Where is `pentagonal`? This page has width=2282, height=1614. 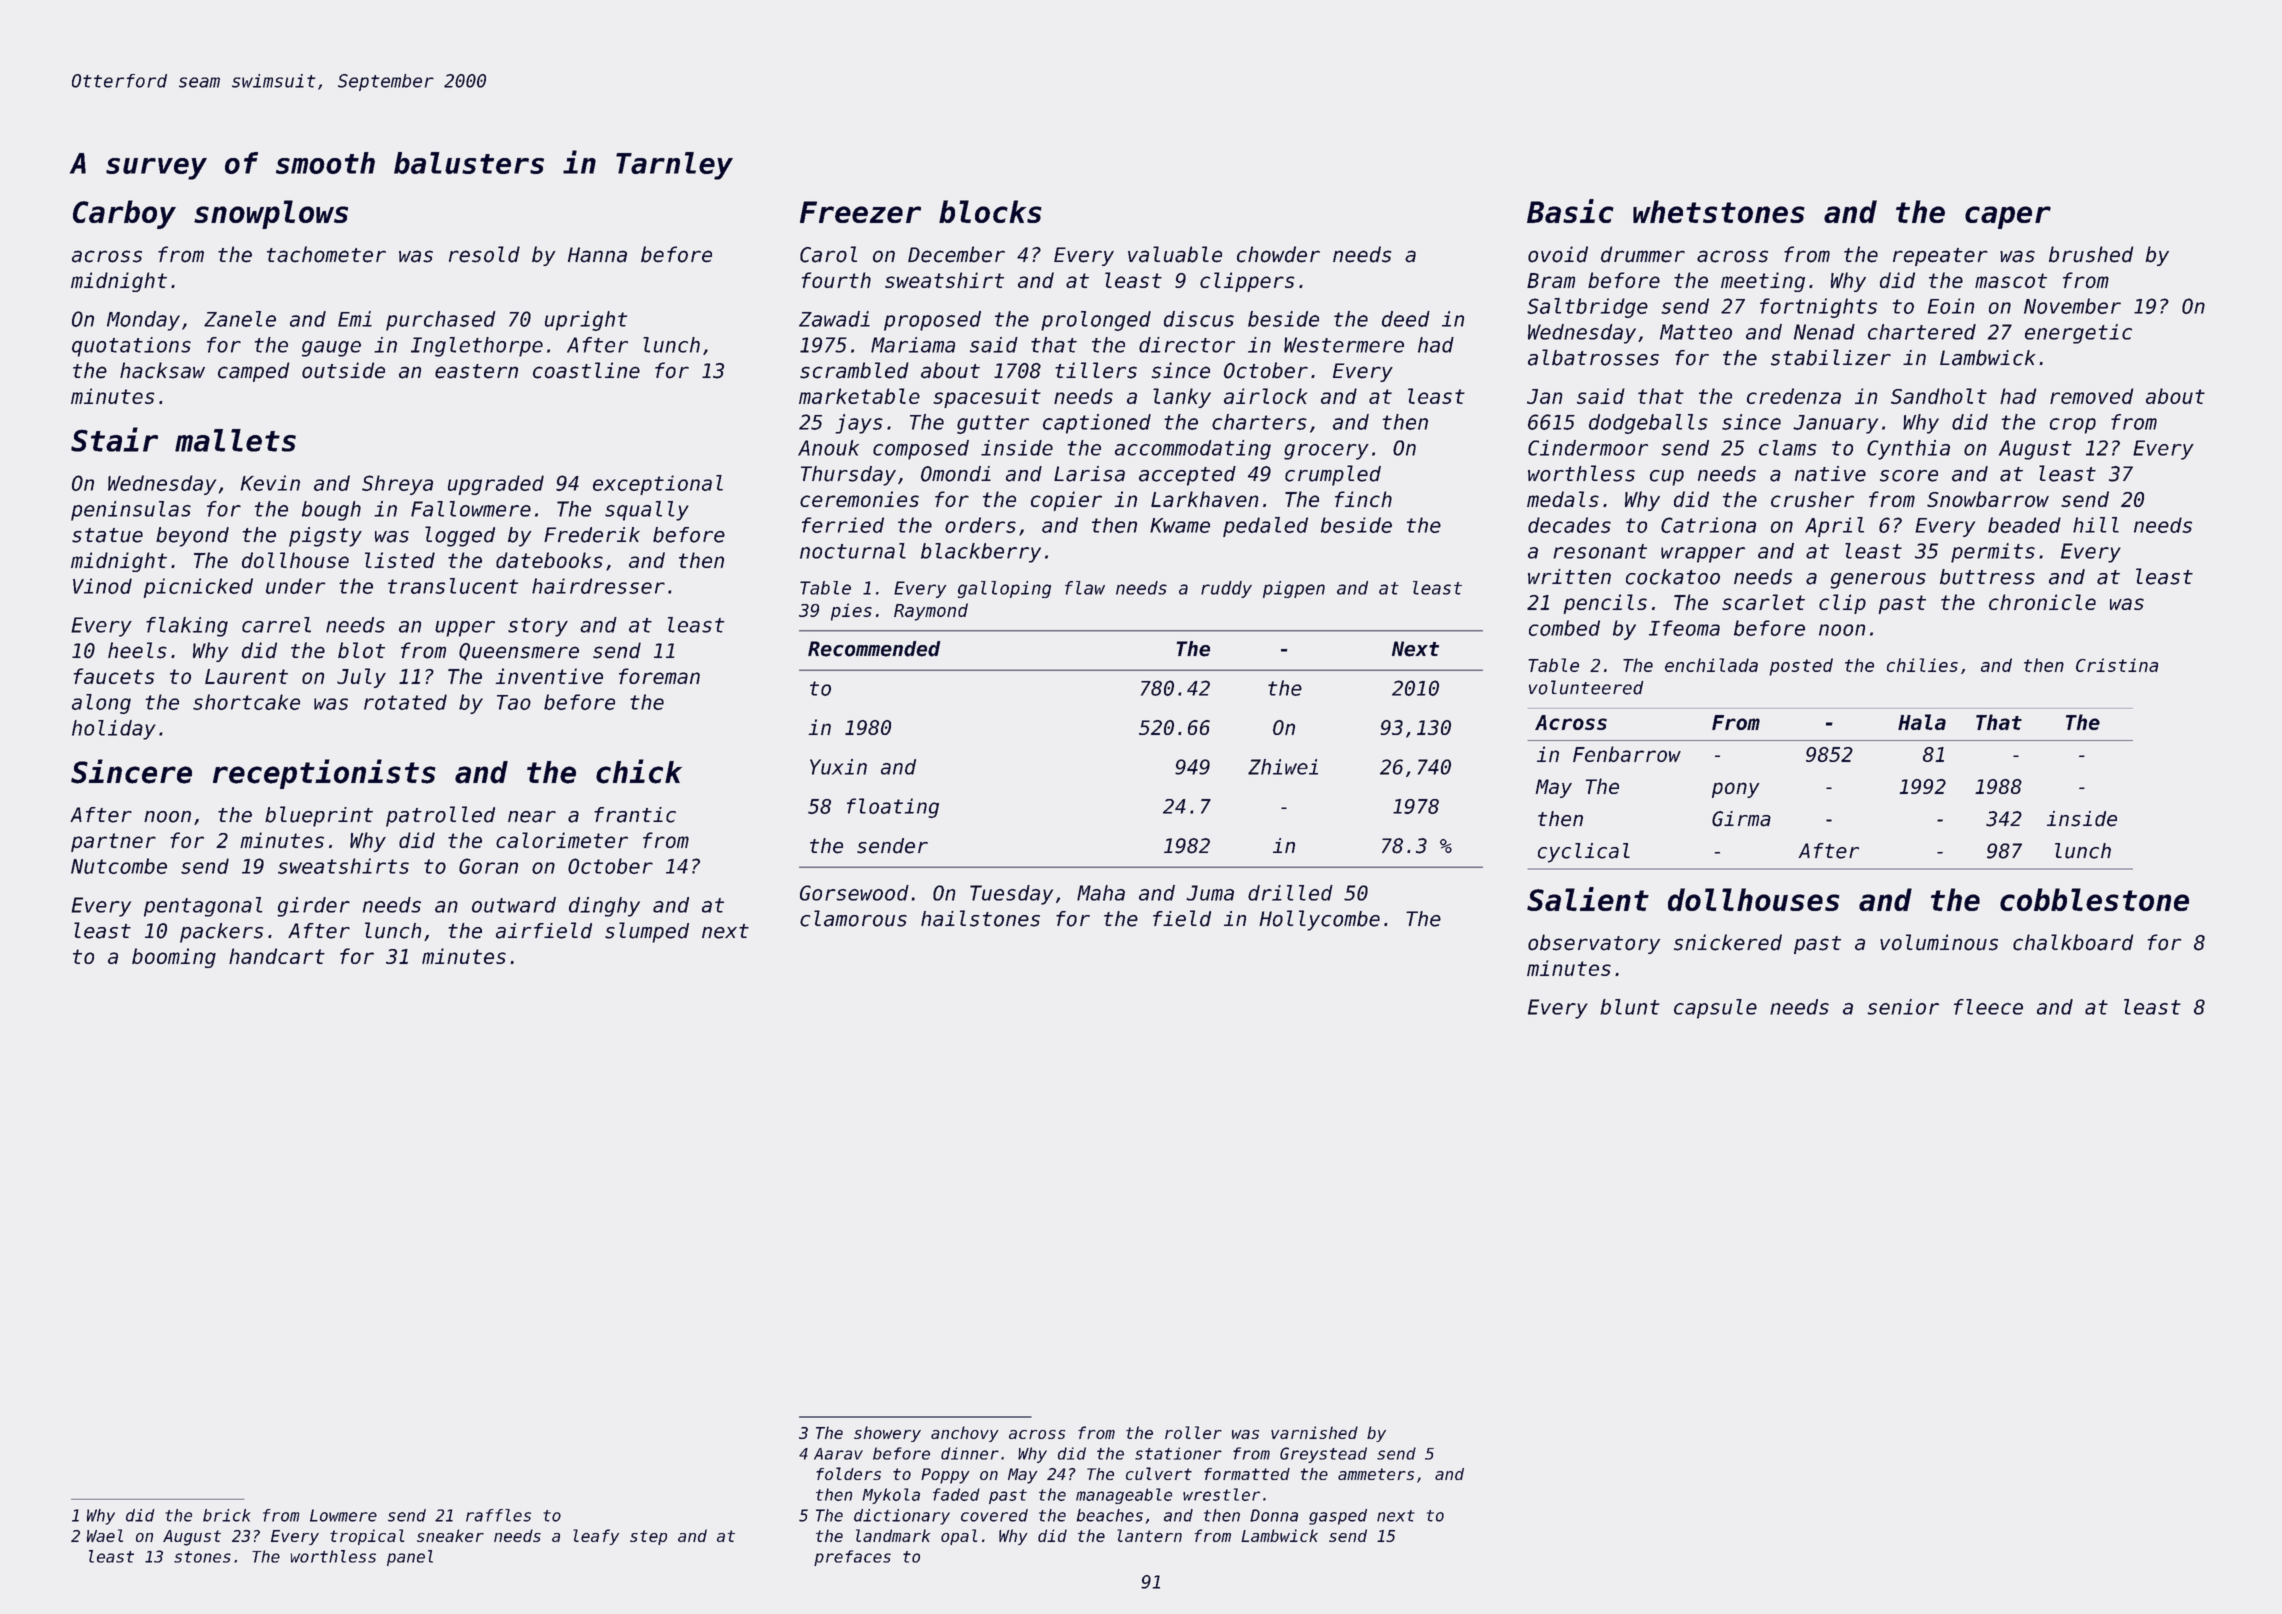 pentagonal is located at coordinates (203, 907).
